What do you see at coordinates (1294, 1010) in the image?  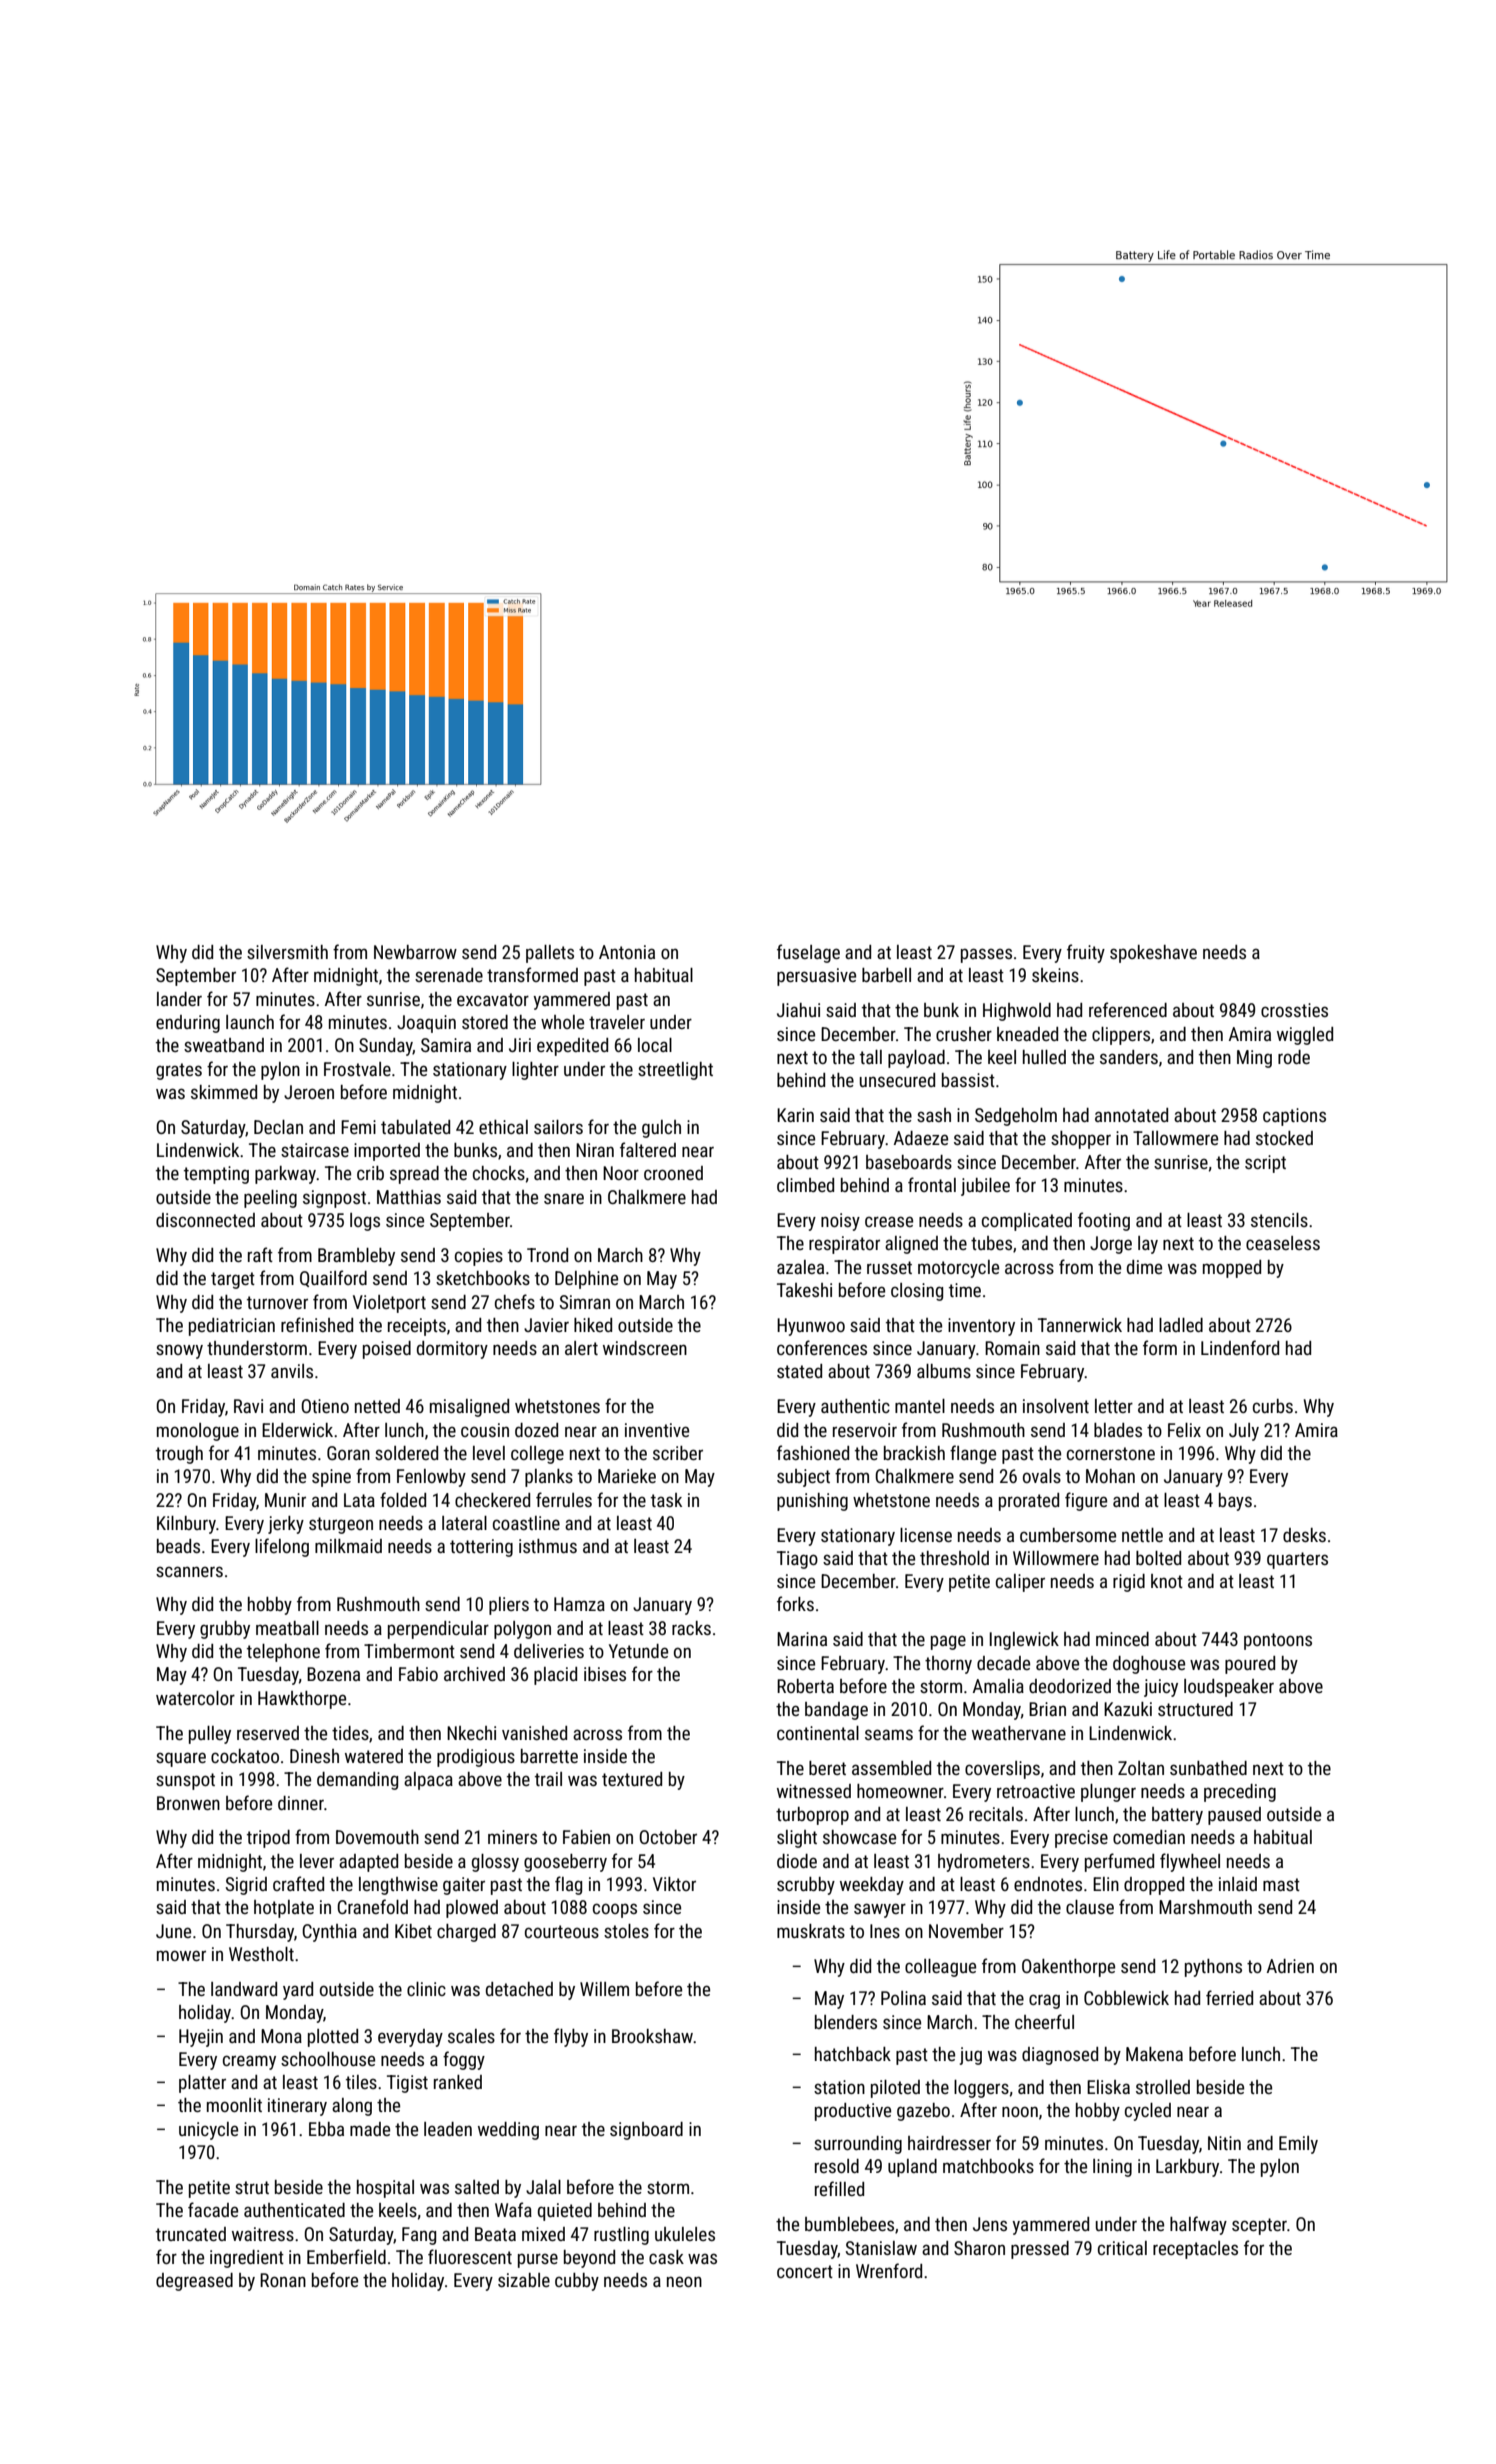 I see `crossties` at bounding box center [1294, 1010].
